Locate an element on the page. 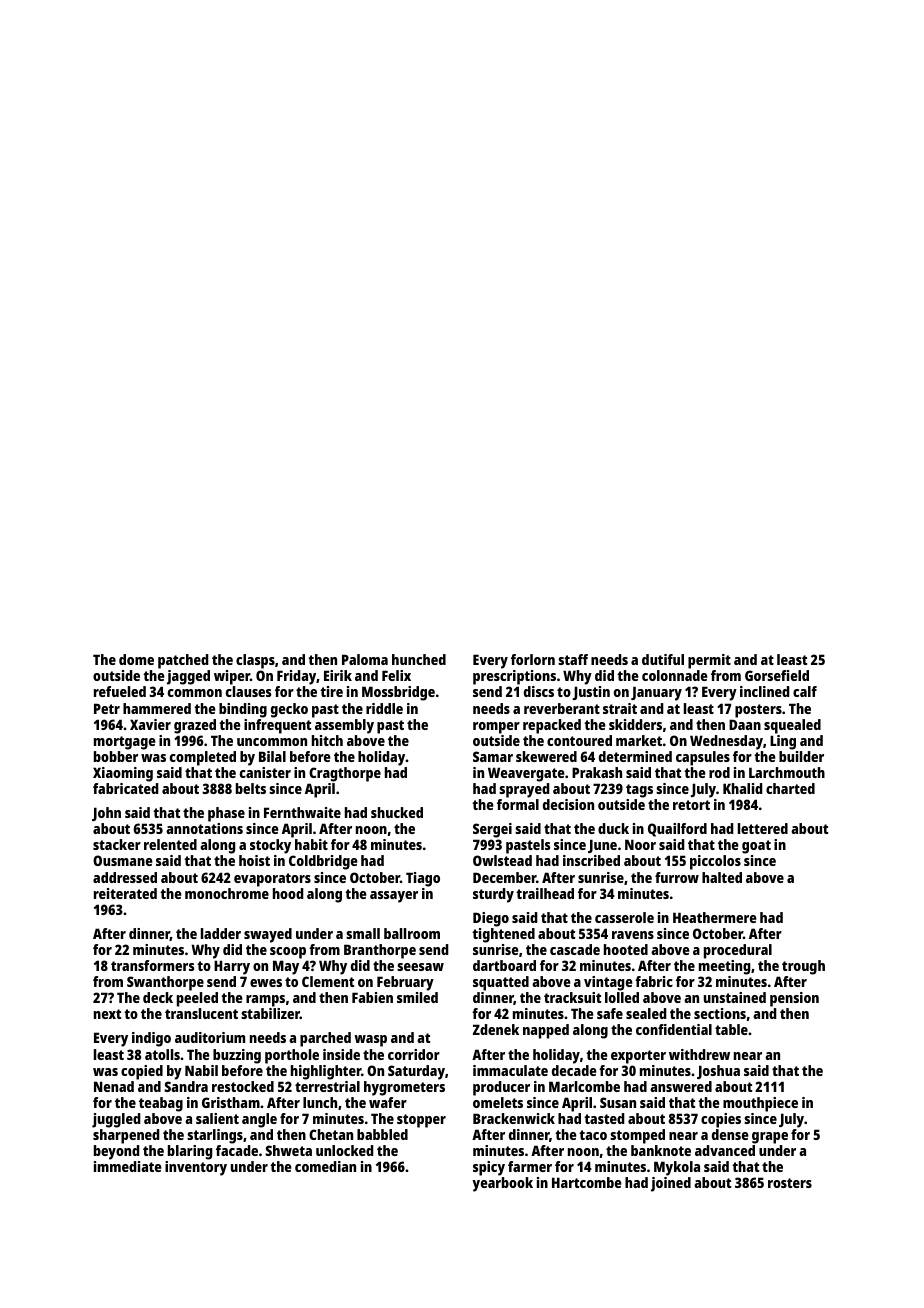  stacker is located at coordinates (117, 844).
